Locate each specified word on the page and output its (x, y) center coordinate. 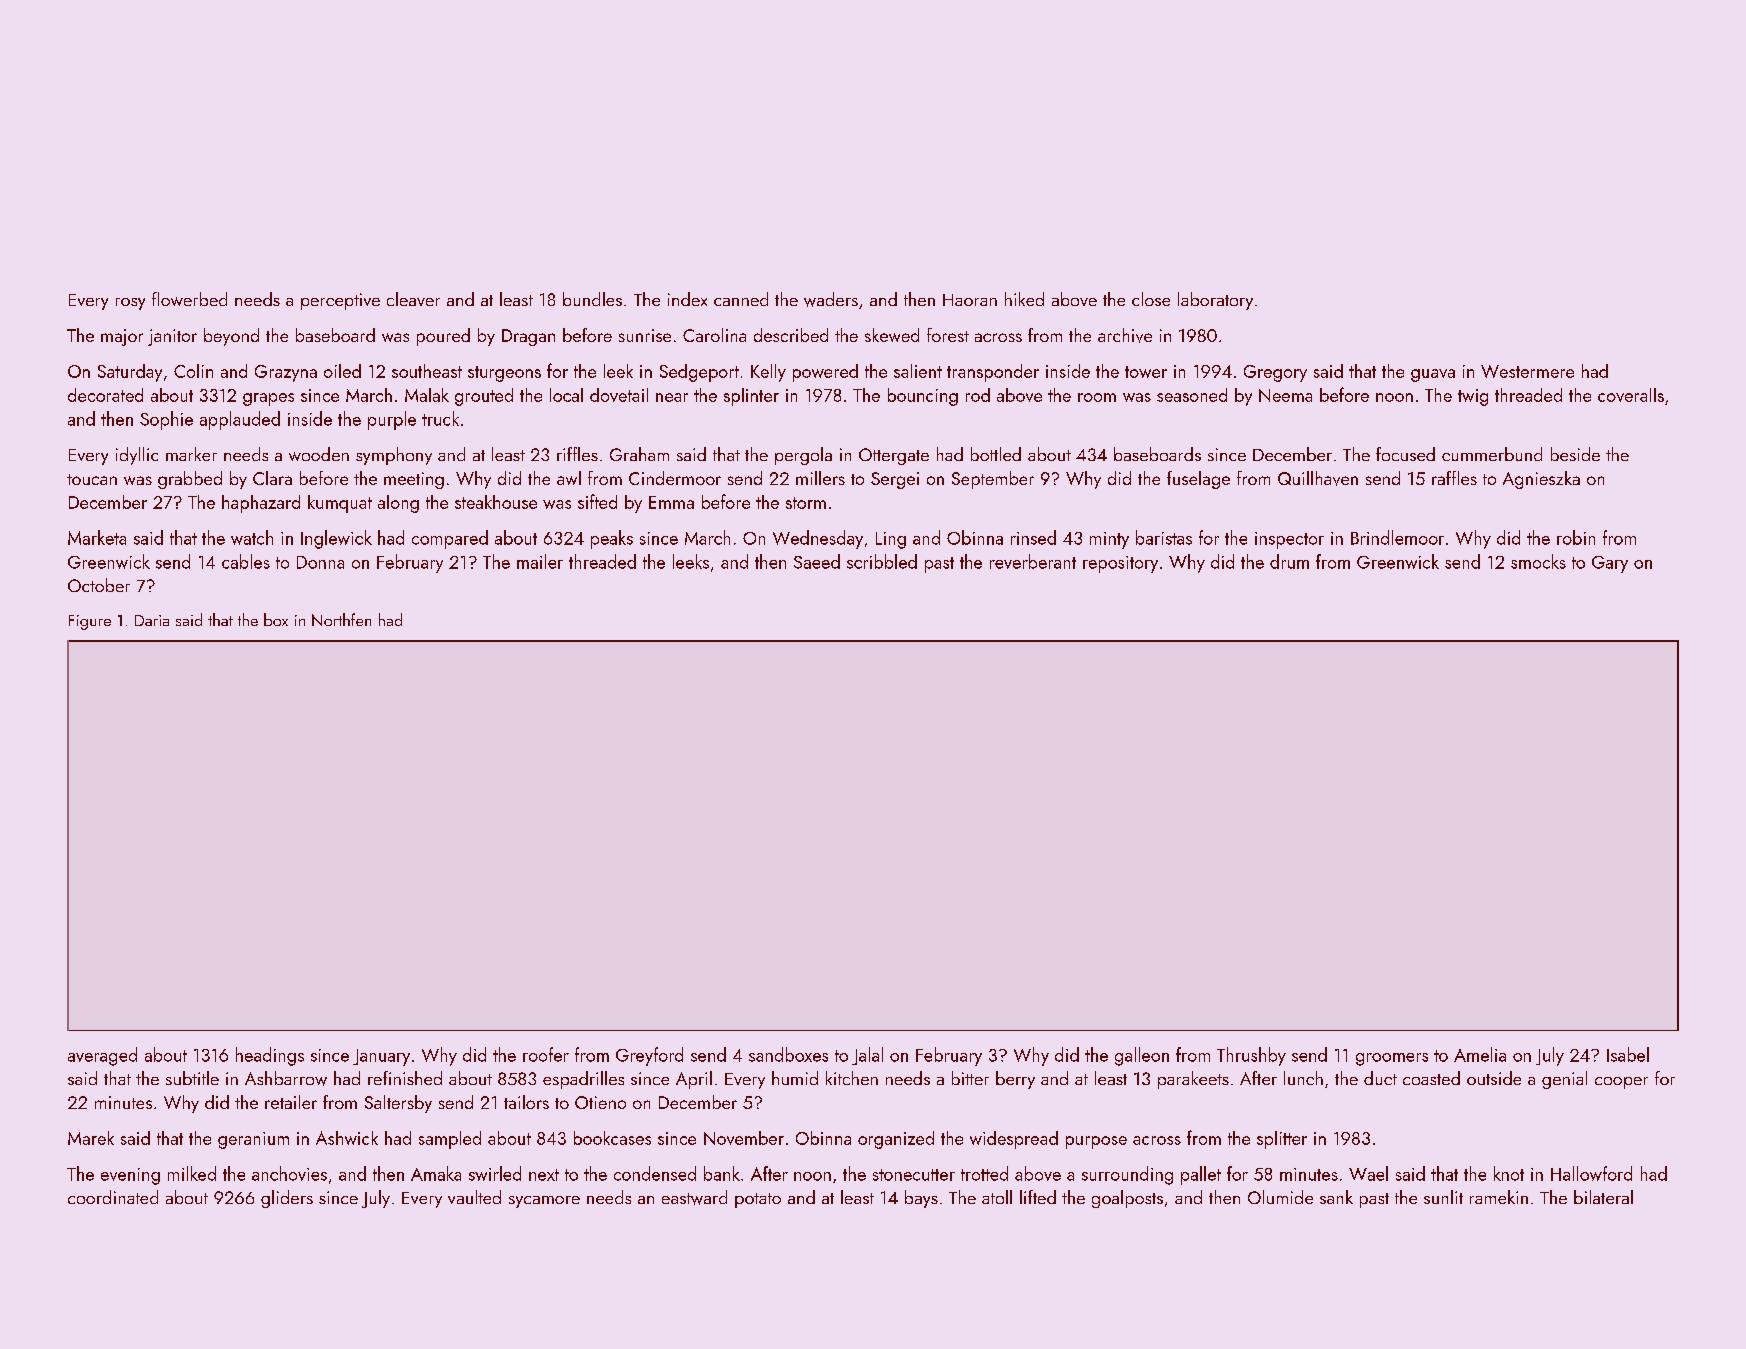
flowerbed (189, 299)
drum (1289, 561)
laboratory (1215, 301)
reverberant (1033, 561)
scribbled (882, 561)
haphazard (261, 504)
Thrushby (1251, 1056)
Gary (1610, 564)
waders (831, 299)
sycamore (544, 1202)
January (381, 1057)
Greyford (649, 1056)
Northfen (341, 619)
